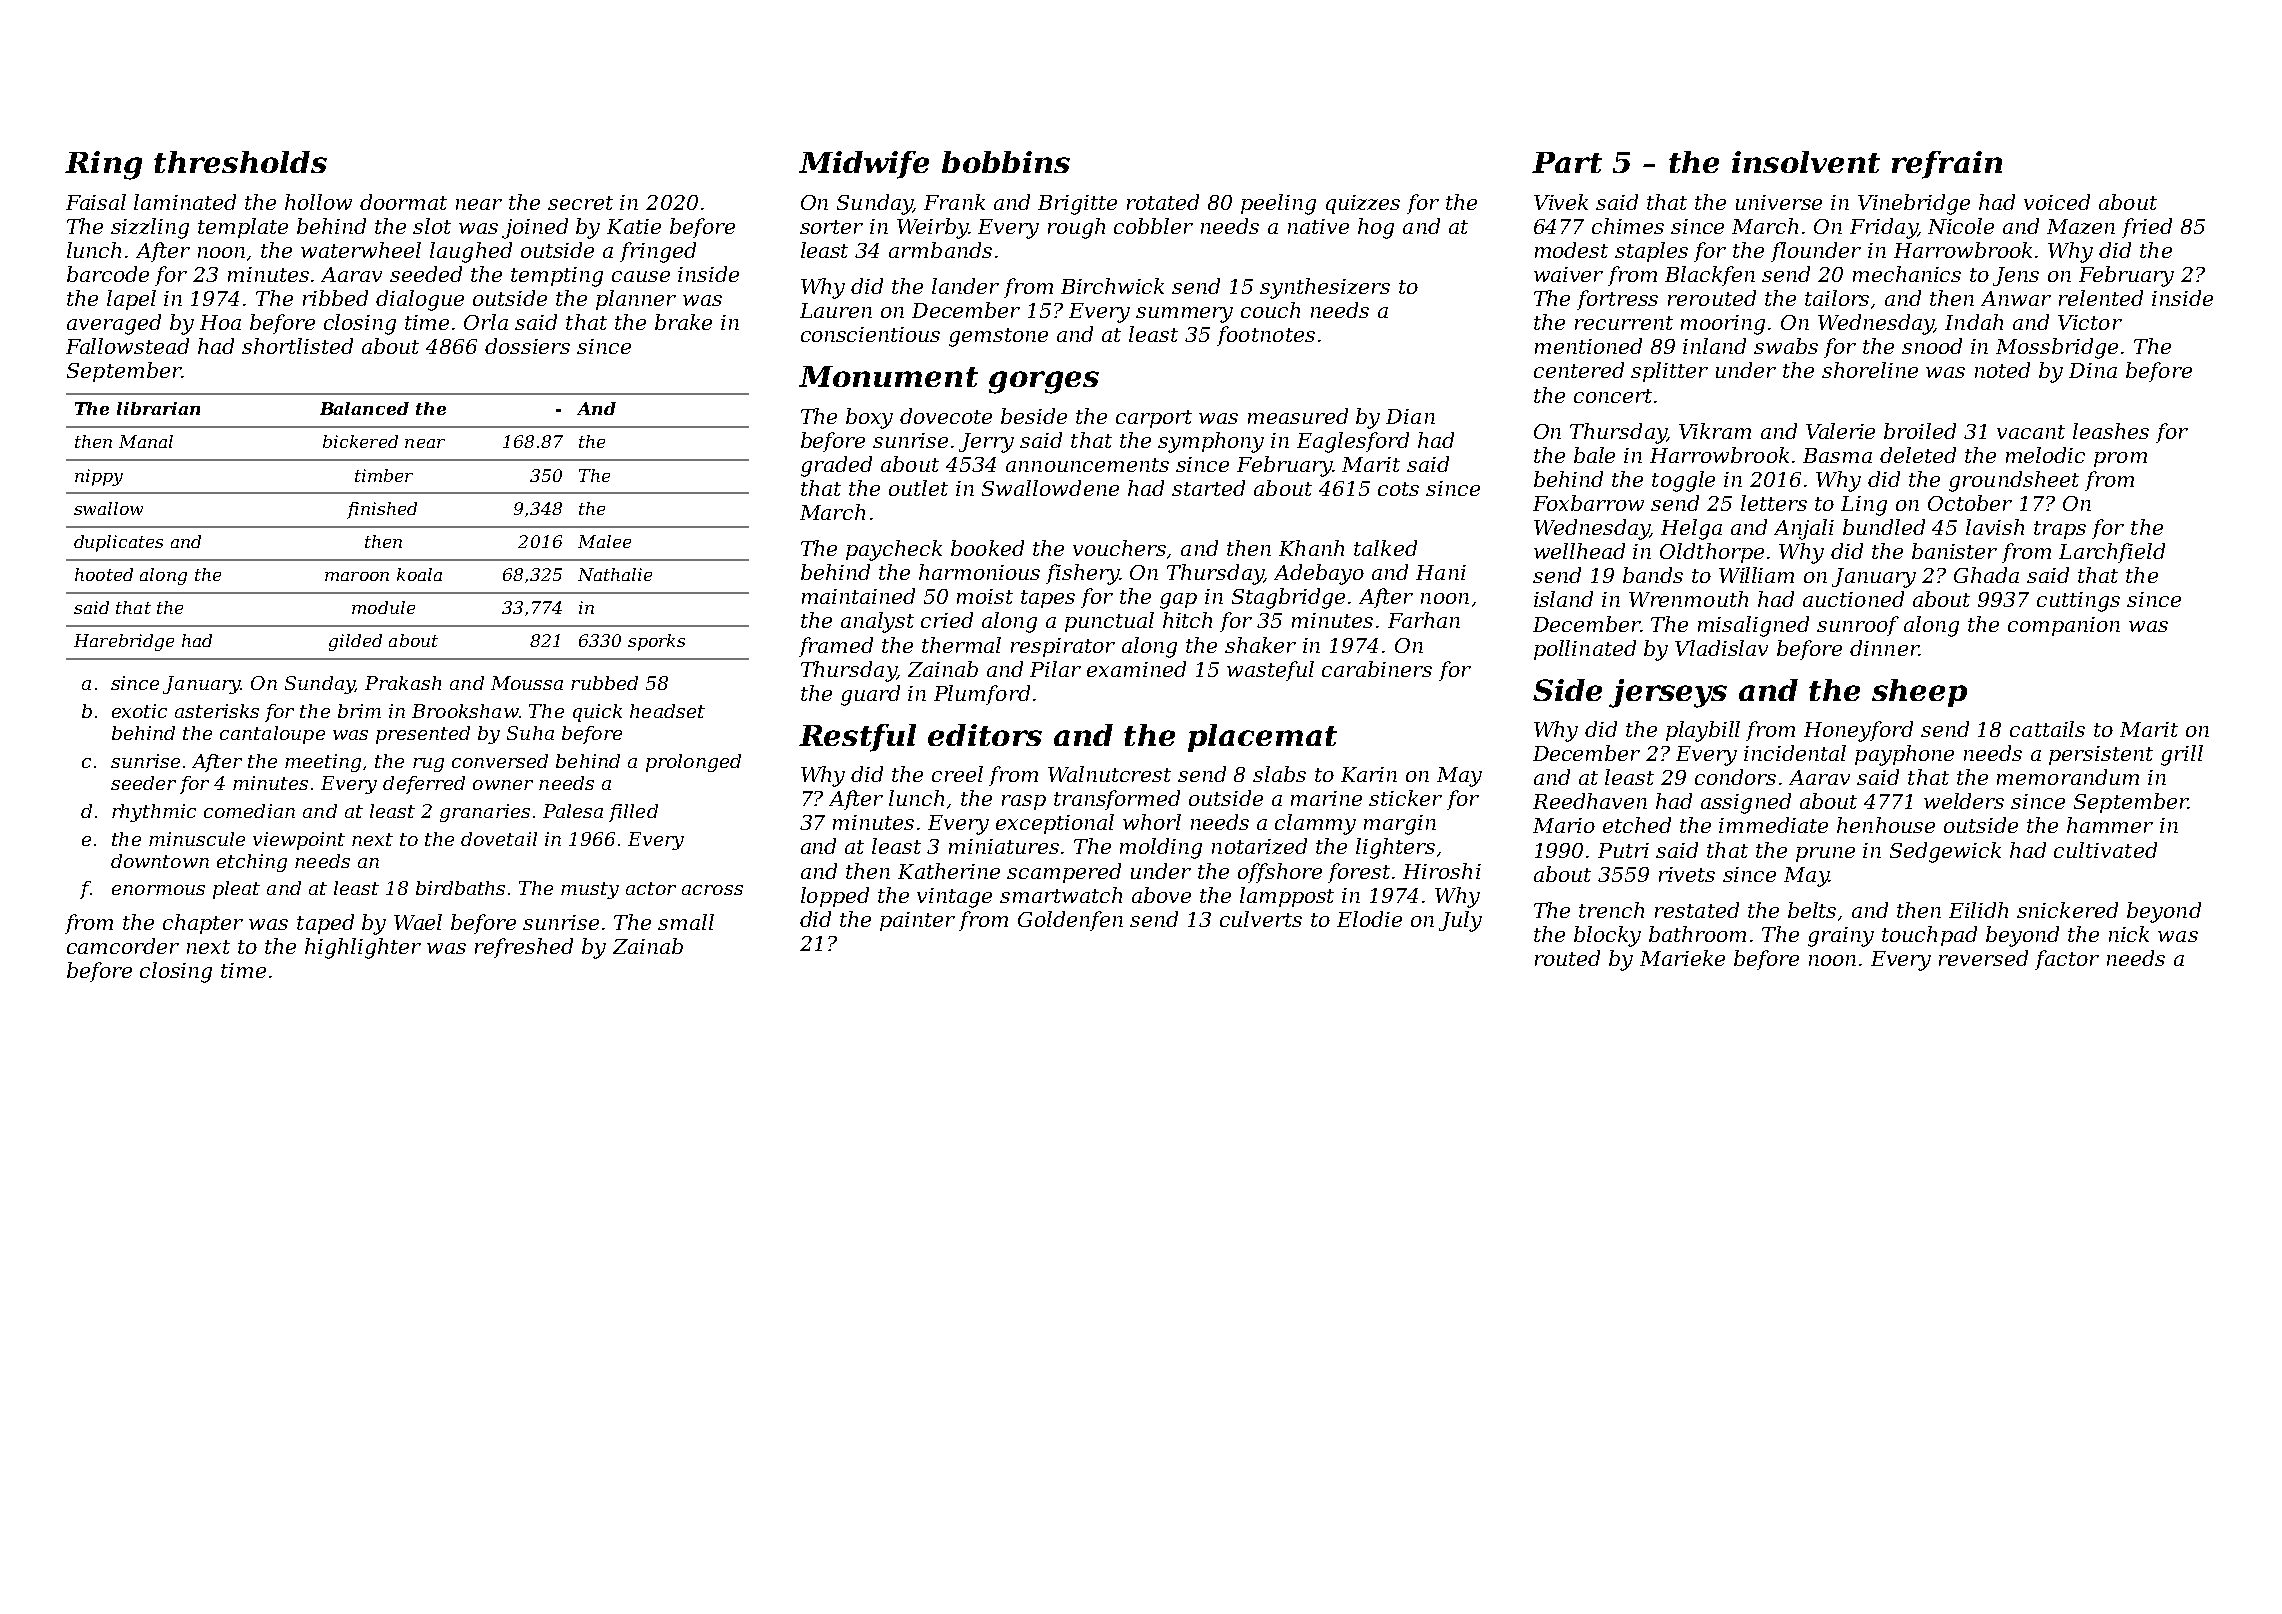 The image size is (2282, 1614). I want to click on module, so click(383, 607).
